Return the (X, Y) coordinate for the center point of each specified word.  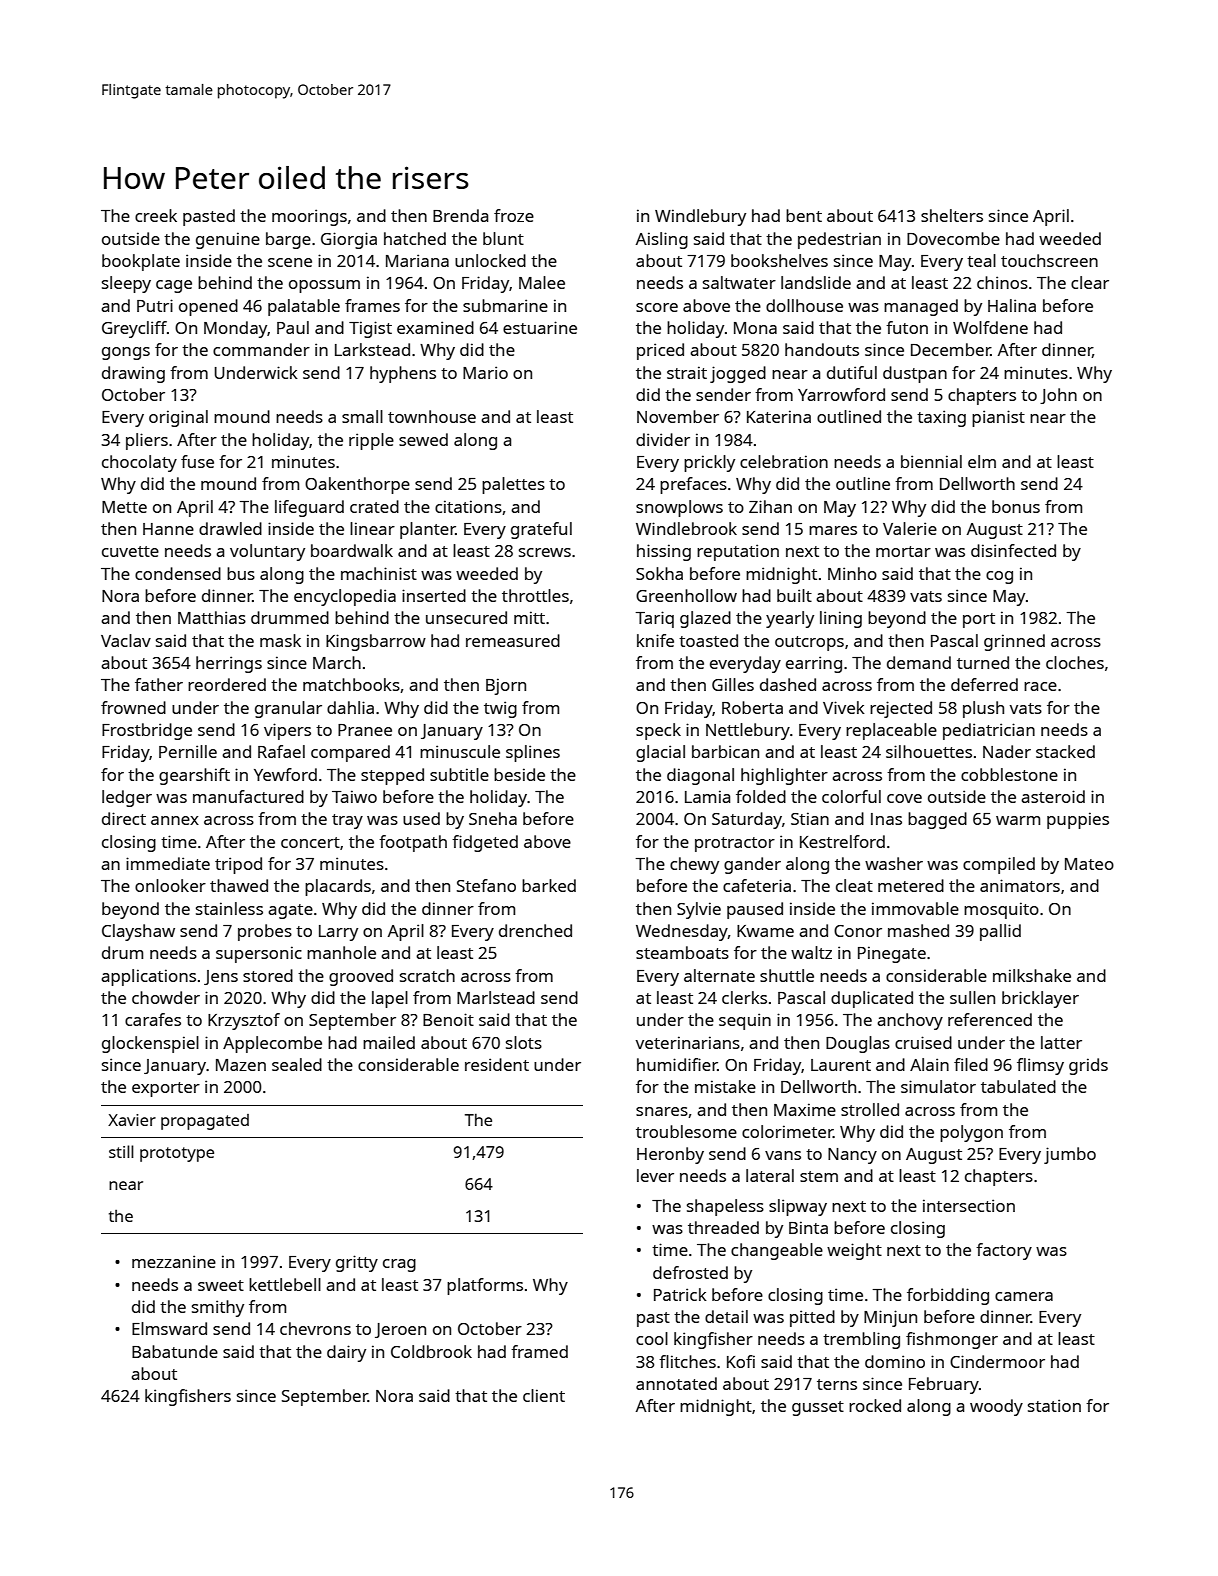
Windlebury (700, 217)
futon (907, 327)
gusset (818, 1408)
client (544, 1395)
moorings (309, 217)
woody (996, 1407)
